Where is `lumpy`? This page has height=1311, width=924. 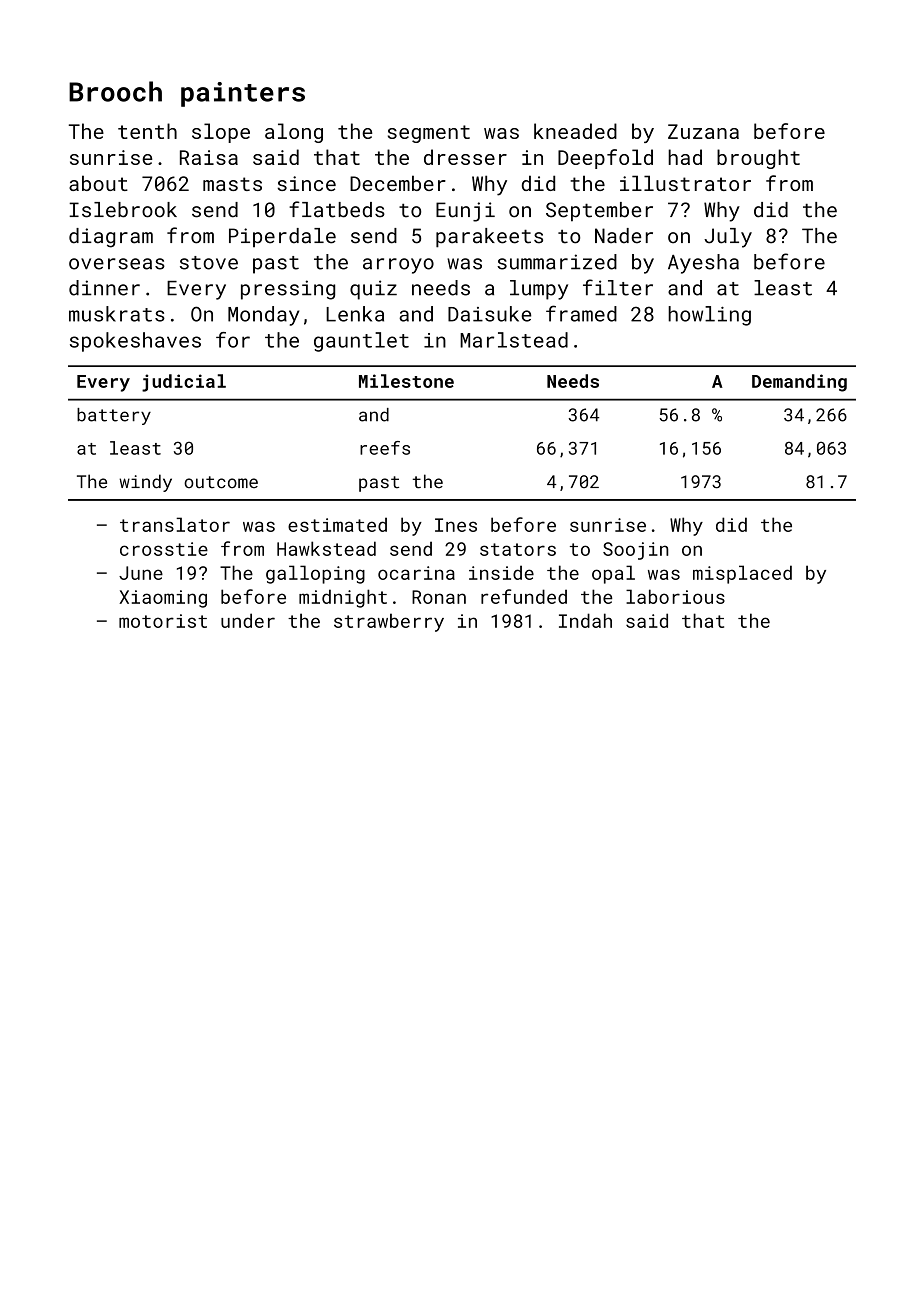 lumpy is located at coordinates (539, 290).
